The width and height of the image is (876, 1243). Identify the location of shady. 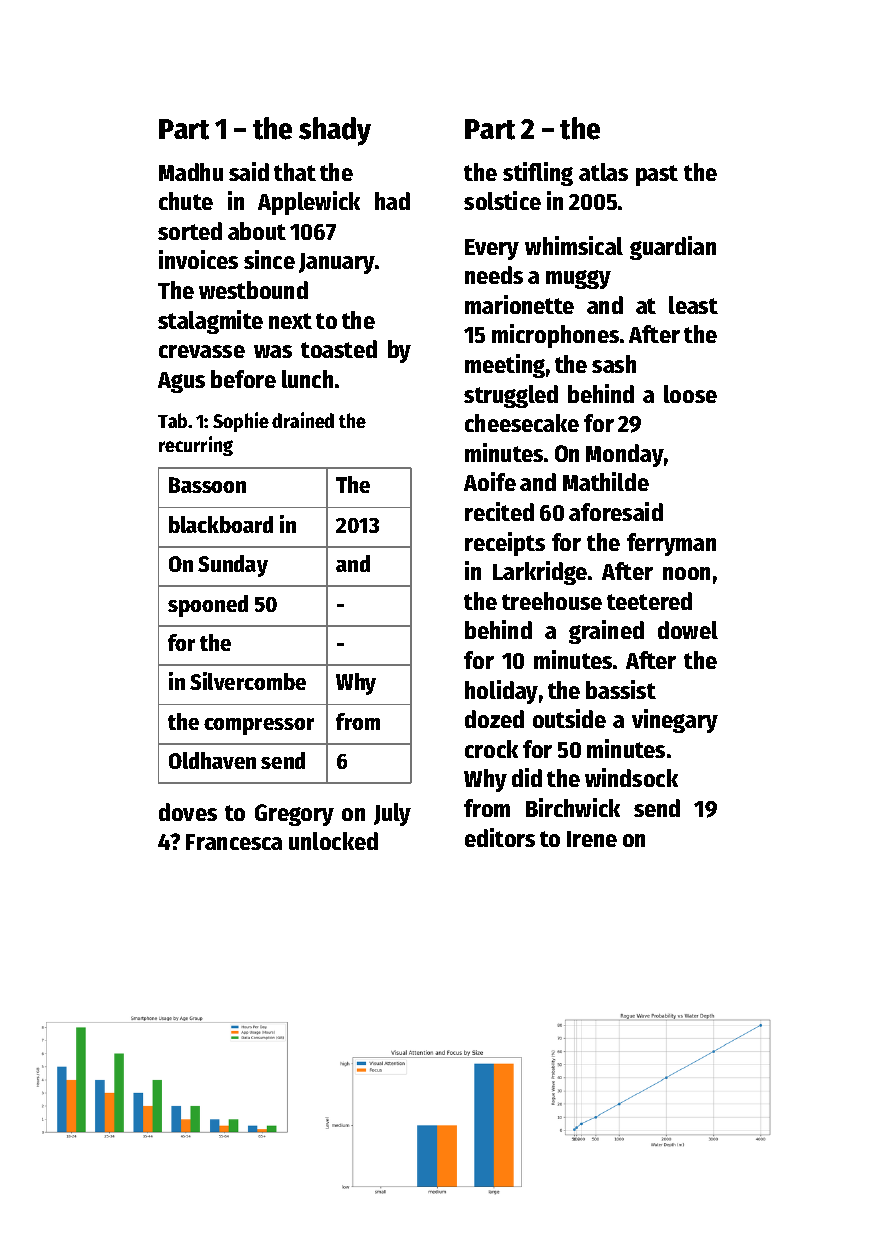
(335, 131).
